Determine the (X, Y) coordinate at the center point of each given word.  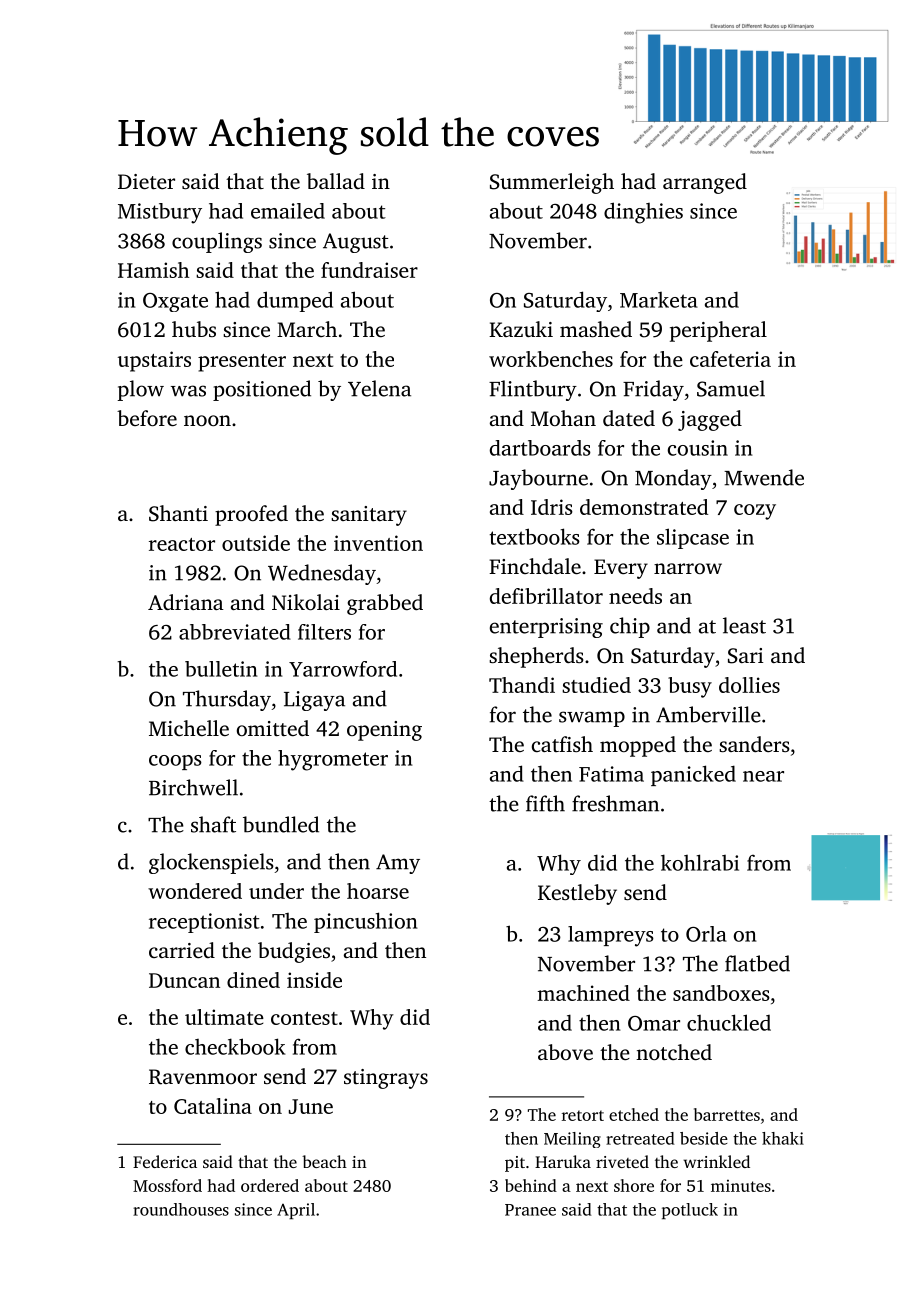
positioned (262, 390)
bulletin (221, 669)
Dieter (146, 181)
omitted (273, 728)
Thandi (522, 685)
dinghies (643, 213)
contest (304, 1018)
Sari (745, 656)
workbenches (551, 359)
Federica (165, 1161)
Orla (706, 934)
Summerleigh (552, 183)
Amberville (708, 714)
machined (584, 993)
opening (384, 731)
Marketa (659, 300)
